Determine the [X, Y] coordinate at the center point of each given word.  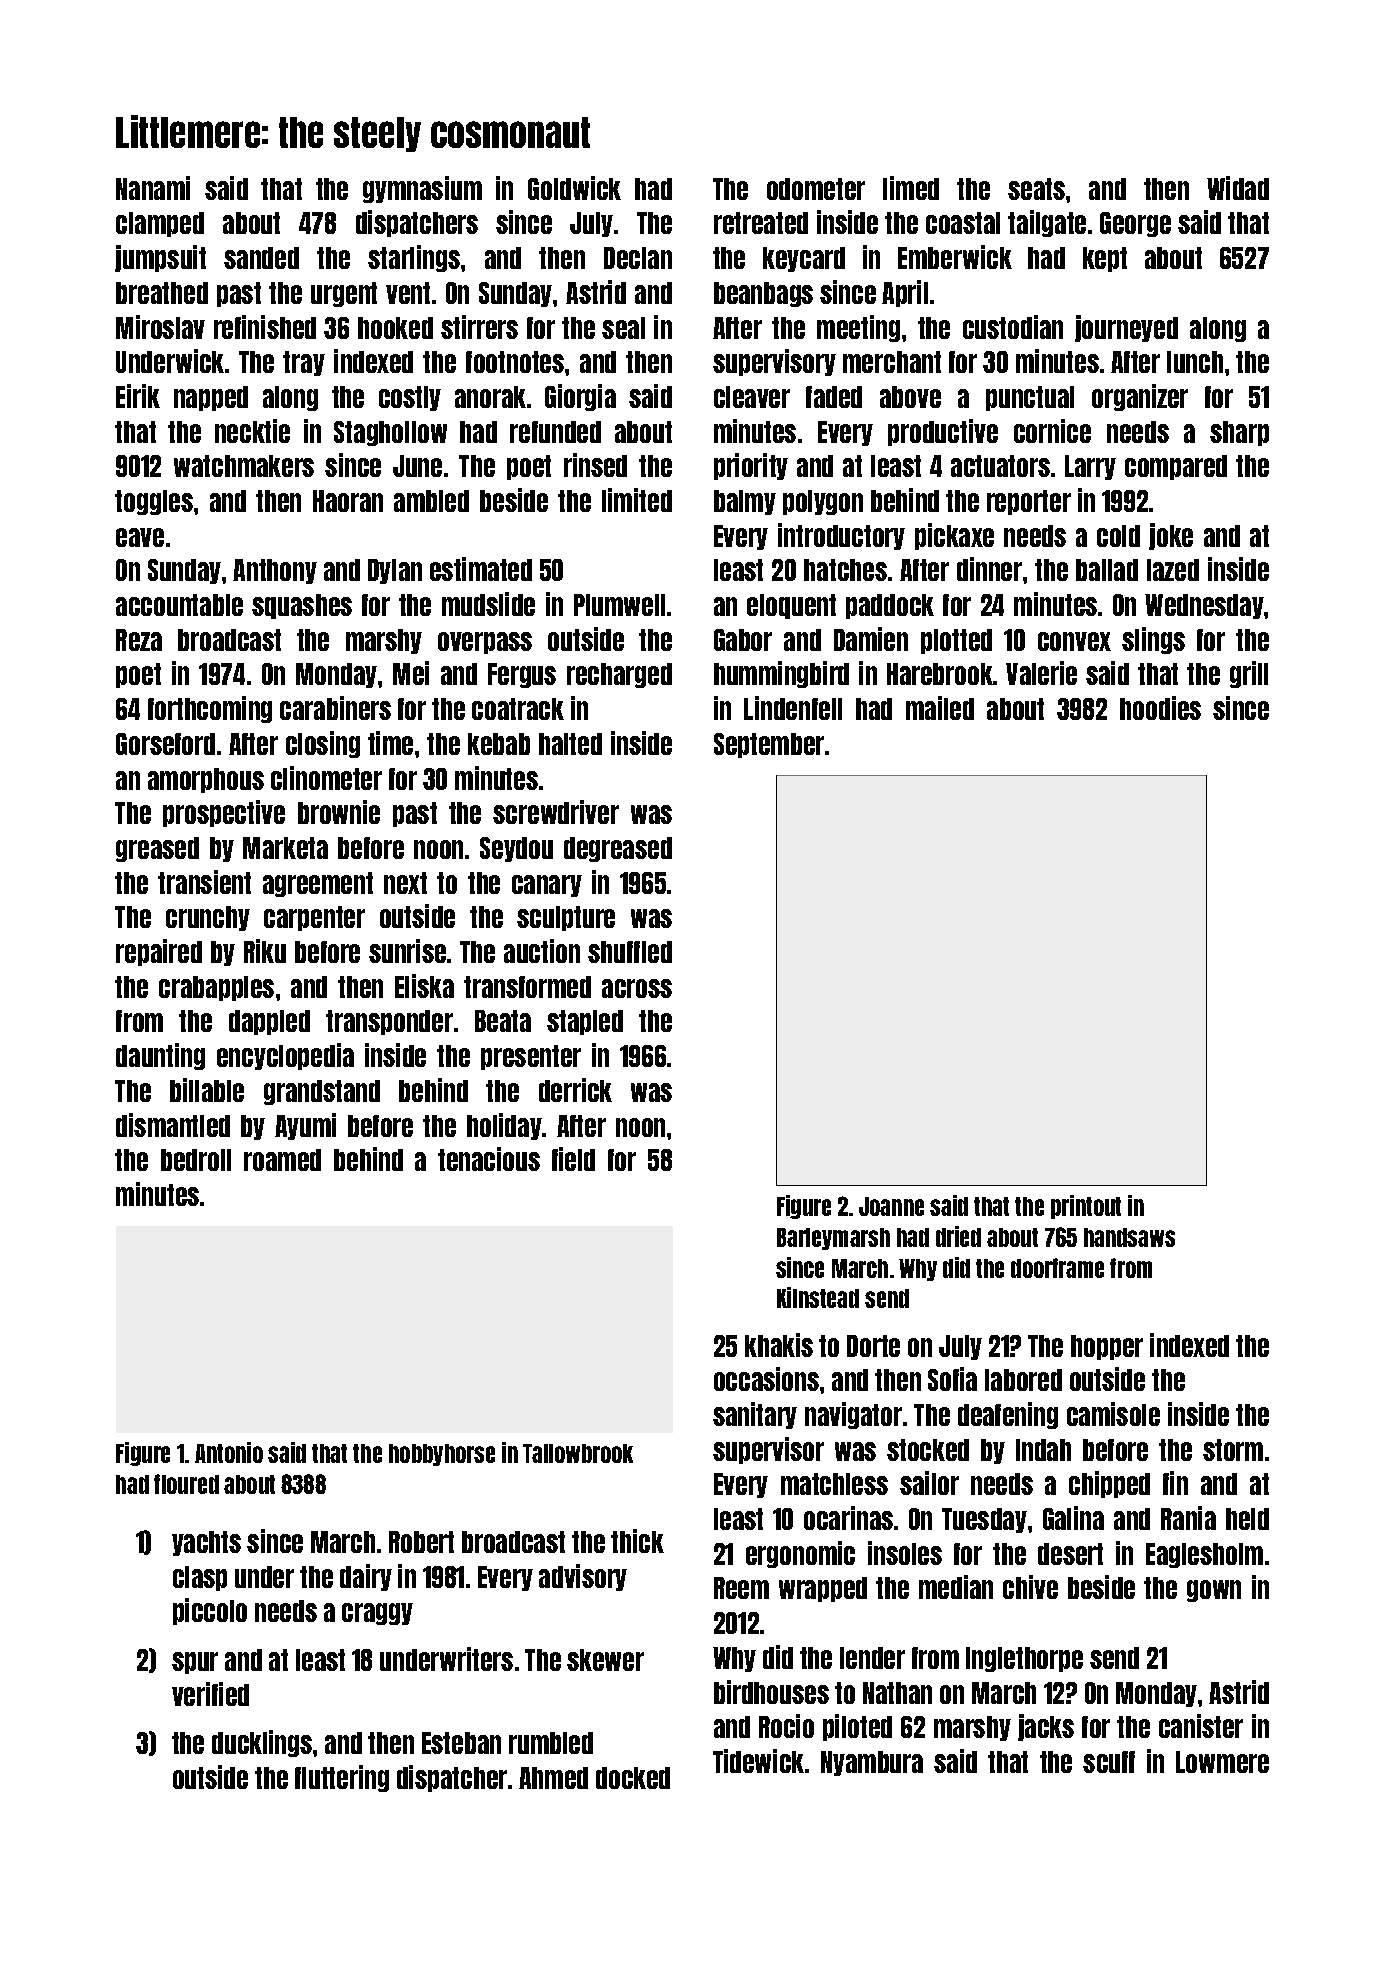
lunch [1195, 362]
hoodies [1160, 708]
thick [637, 1541]
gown [1214, 1591]
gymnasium [422, 189]
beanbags [763, 294]
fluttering [342, 1778]
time [390, 743]
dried [958, 1236]
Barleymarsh [833, 1239]
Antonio [229, 1452]
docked [633, 1778]
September [769, 745]
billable [207, 1090]
